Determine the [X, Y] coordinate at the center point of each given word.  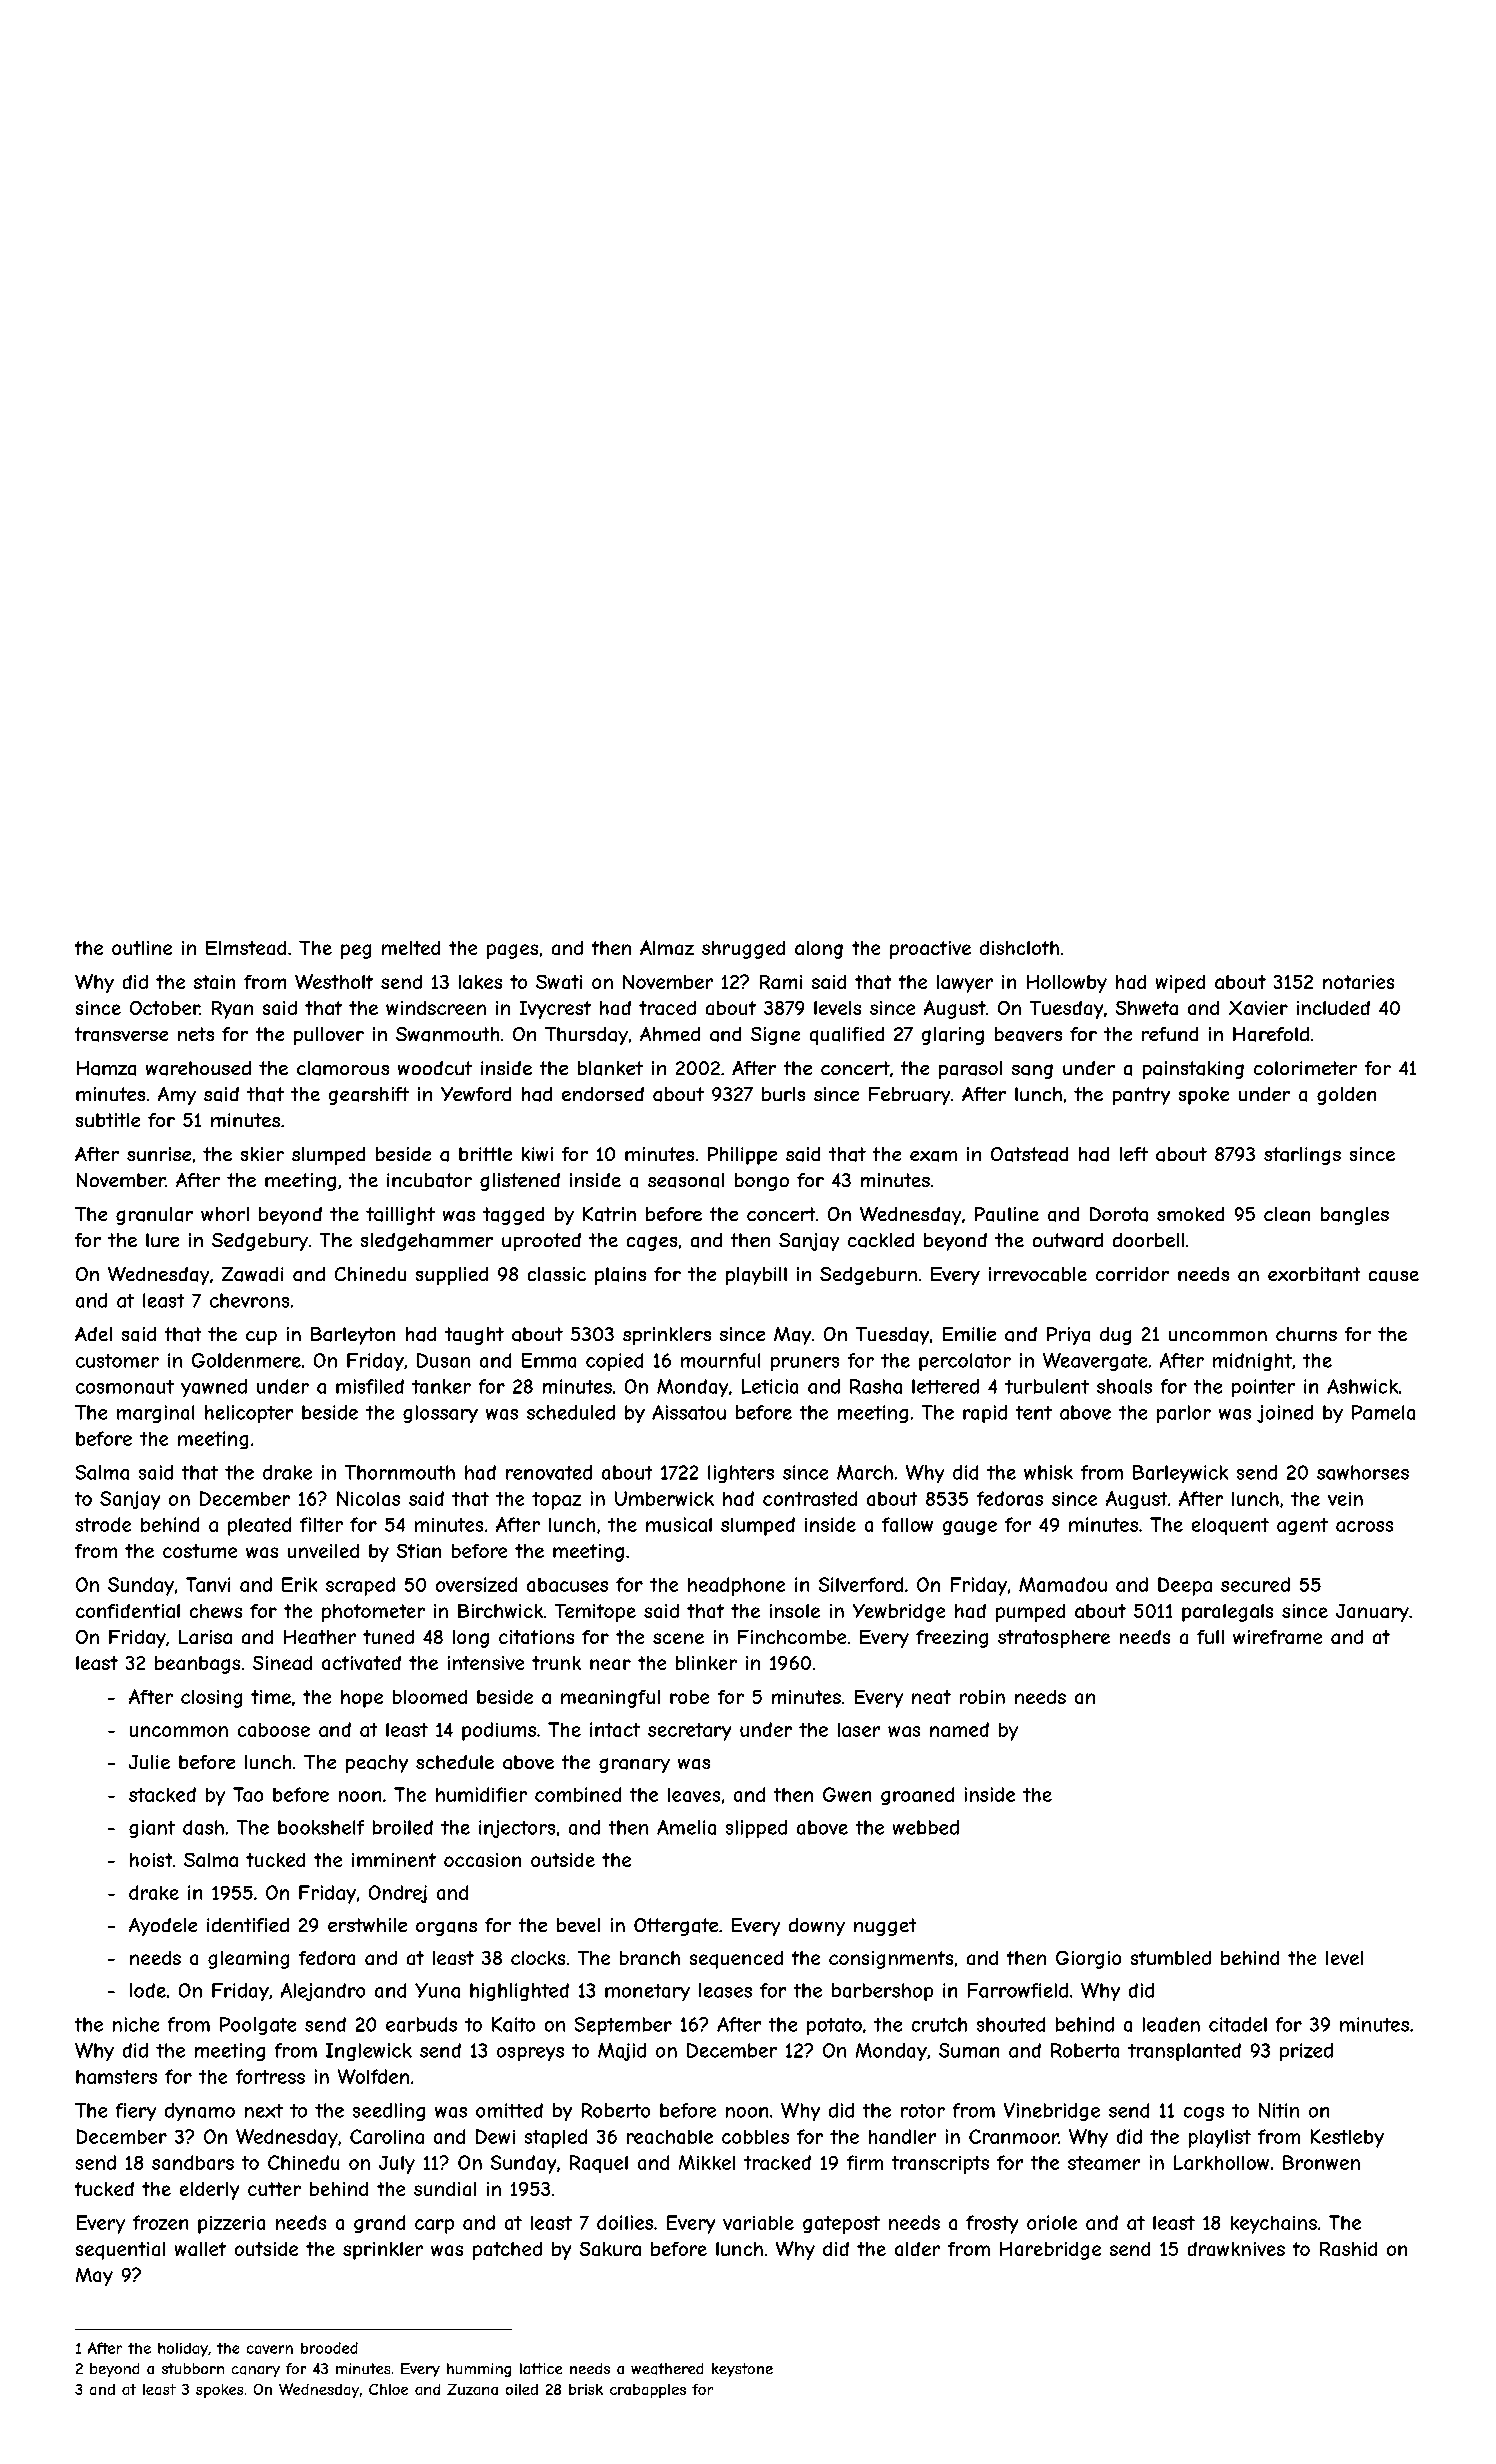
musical [679, 1524]
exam [933, 1156]
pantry [1141, 1096]
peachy [377, 1764]
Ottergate [676, 1927]
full [1210, 1637]
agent [1302, 1526]
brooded [329, 2348]
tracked [777, 2162]
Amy [177, 1096]
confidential [128, 1611]
